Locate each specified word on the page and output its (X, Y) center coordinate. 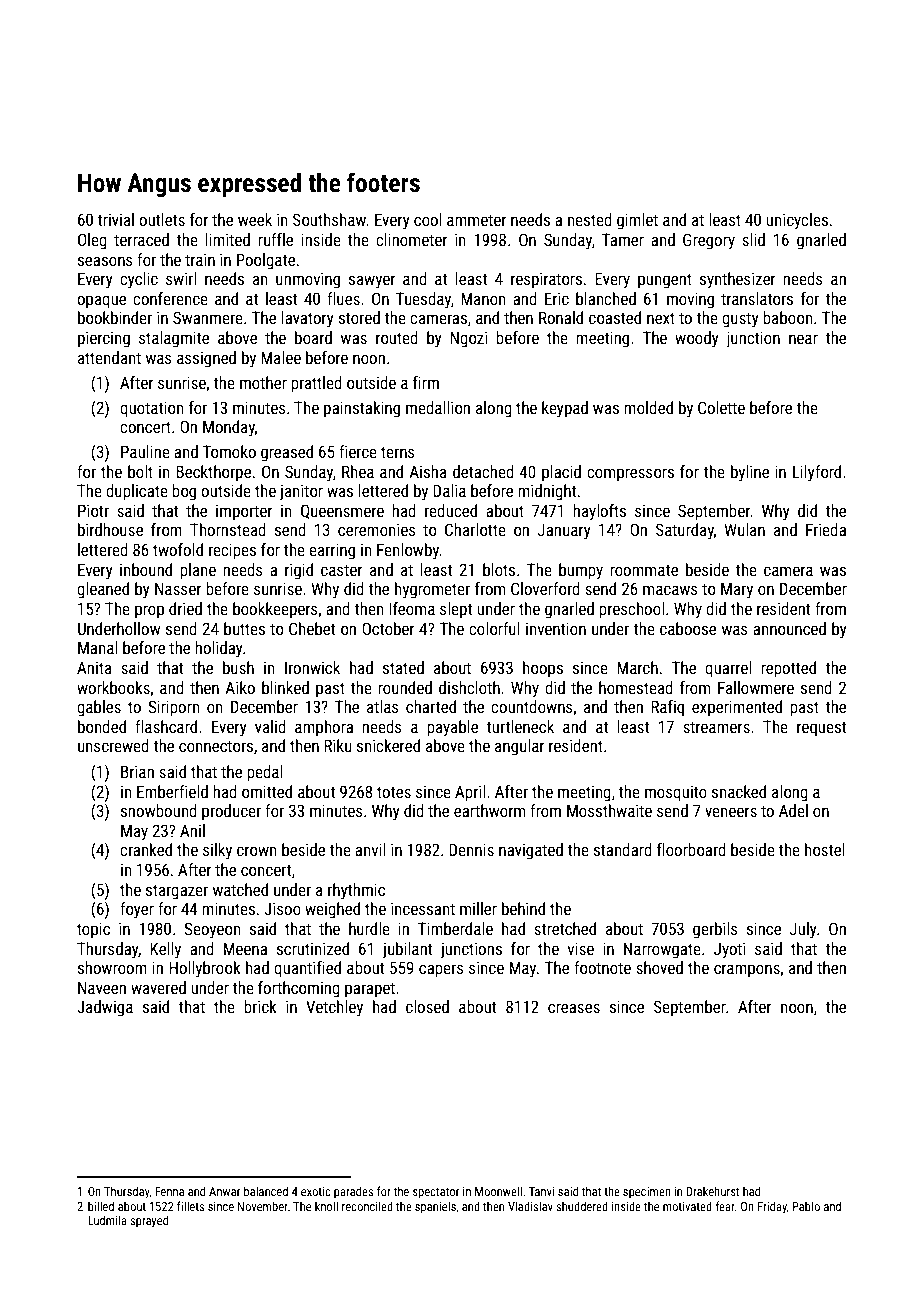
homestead (636, 687)
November (263, 1206)
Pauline (145, 451)
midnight (547, 492)
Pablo (806, 1206)
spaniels (435, 1207)
